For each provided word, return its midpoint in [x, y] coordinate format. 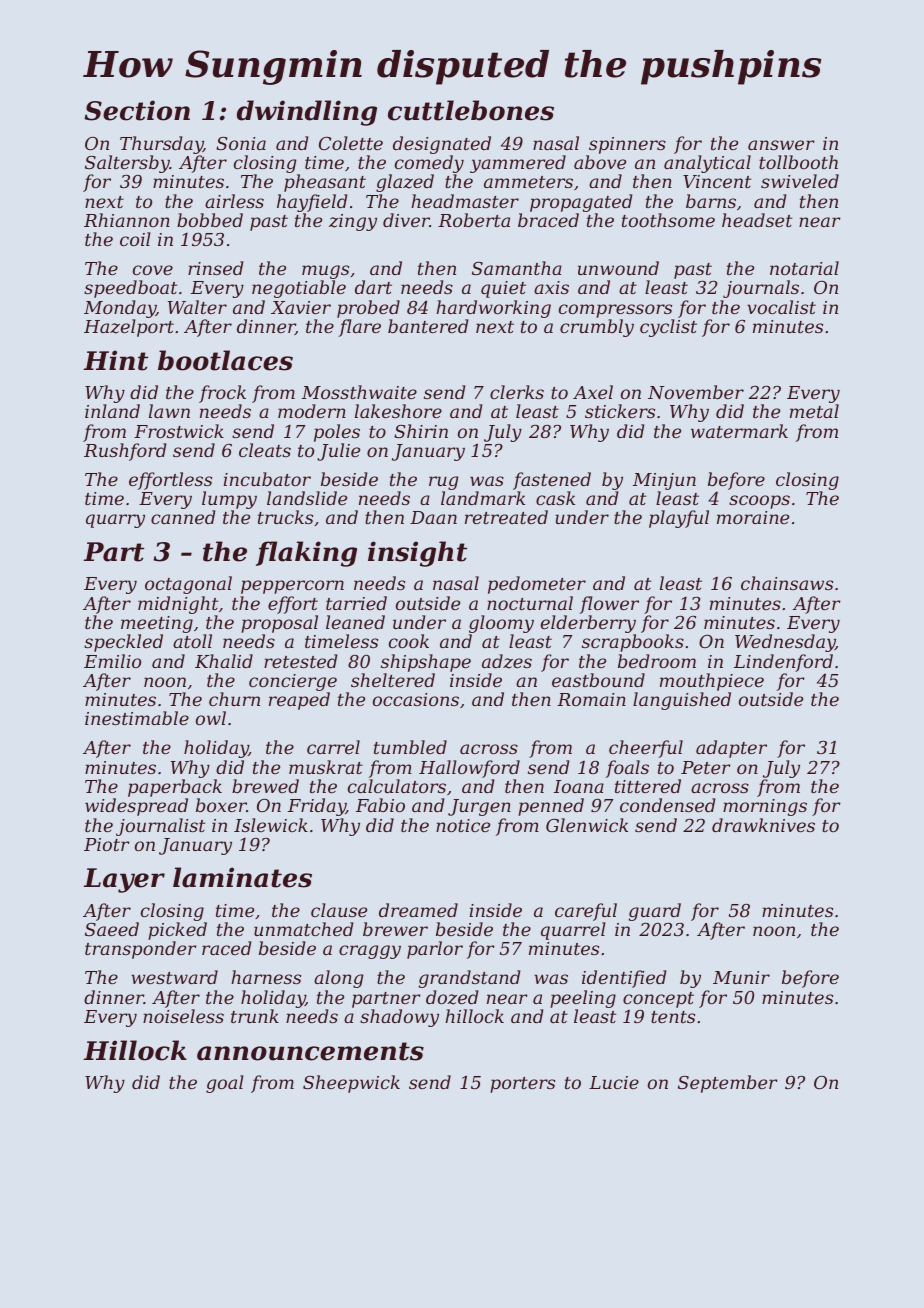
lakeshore [398, 411]
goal [225, 1084]
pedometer [537, 585]
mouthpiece [712, 682]
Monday [120, 309]
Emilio [112, 661]
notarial [804, 268]
